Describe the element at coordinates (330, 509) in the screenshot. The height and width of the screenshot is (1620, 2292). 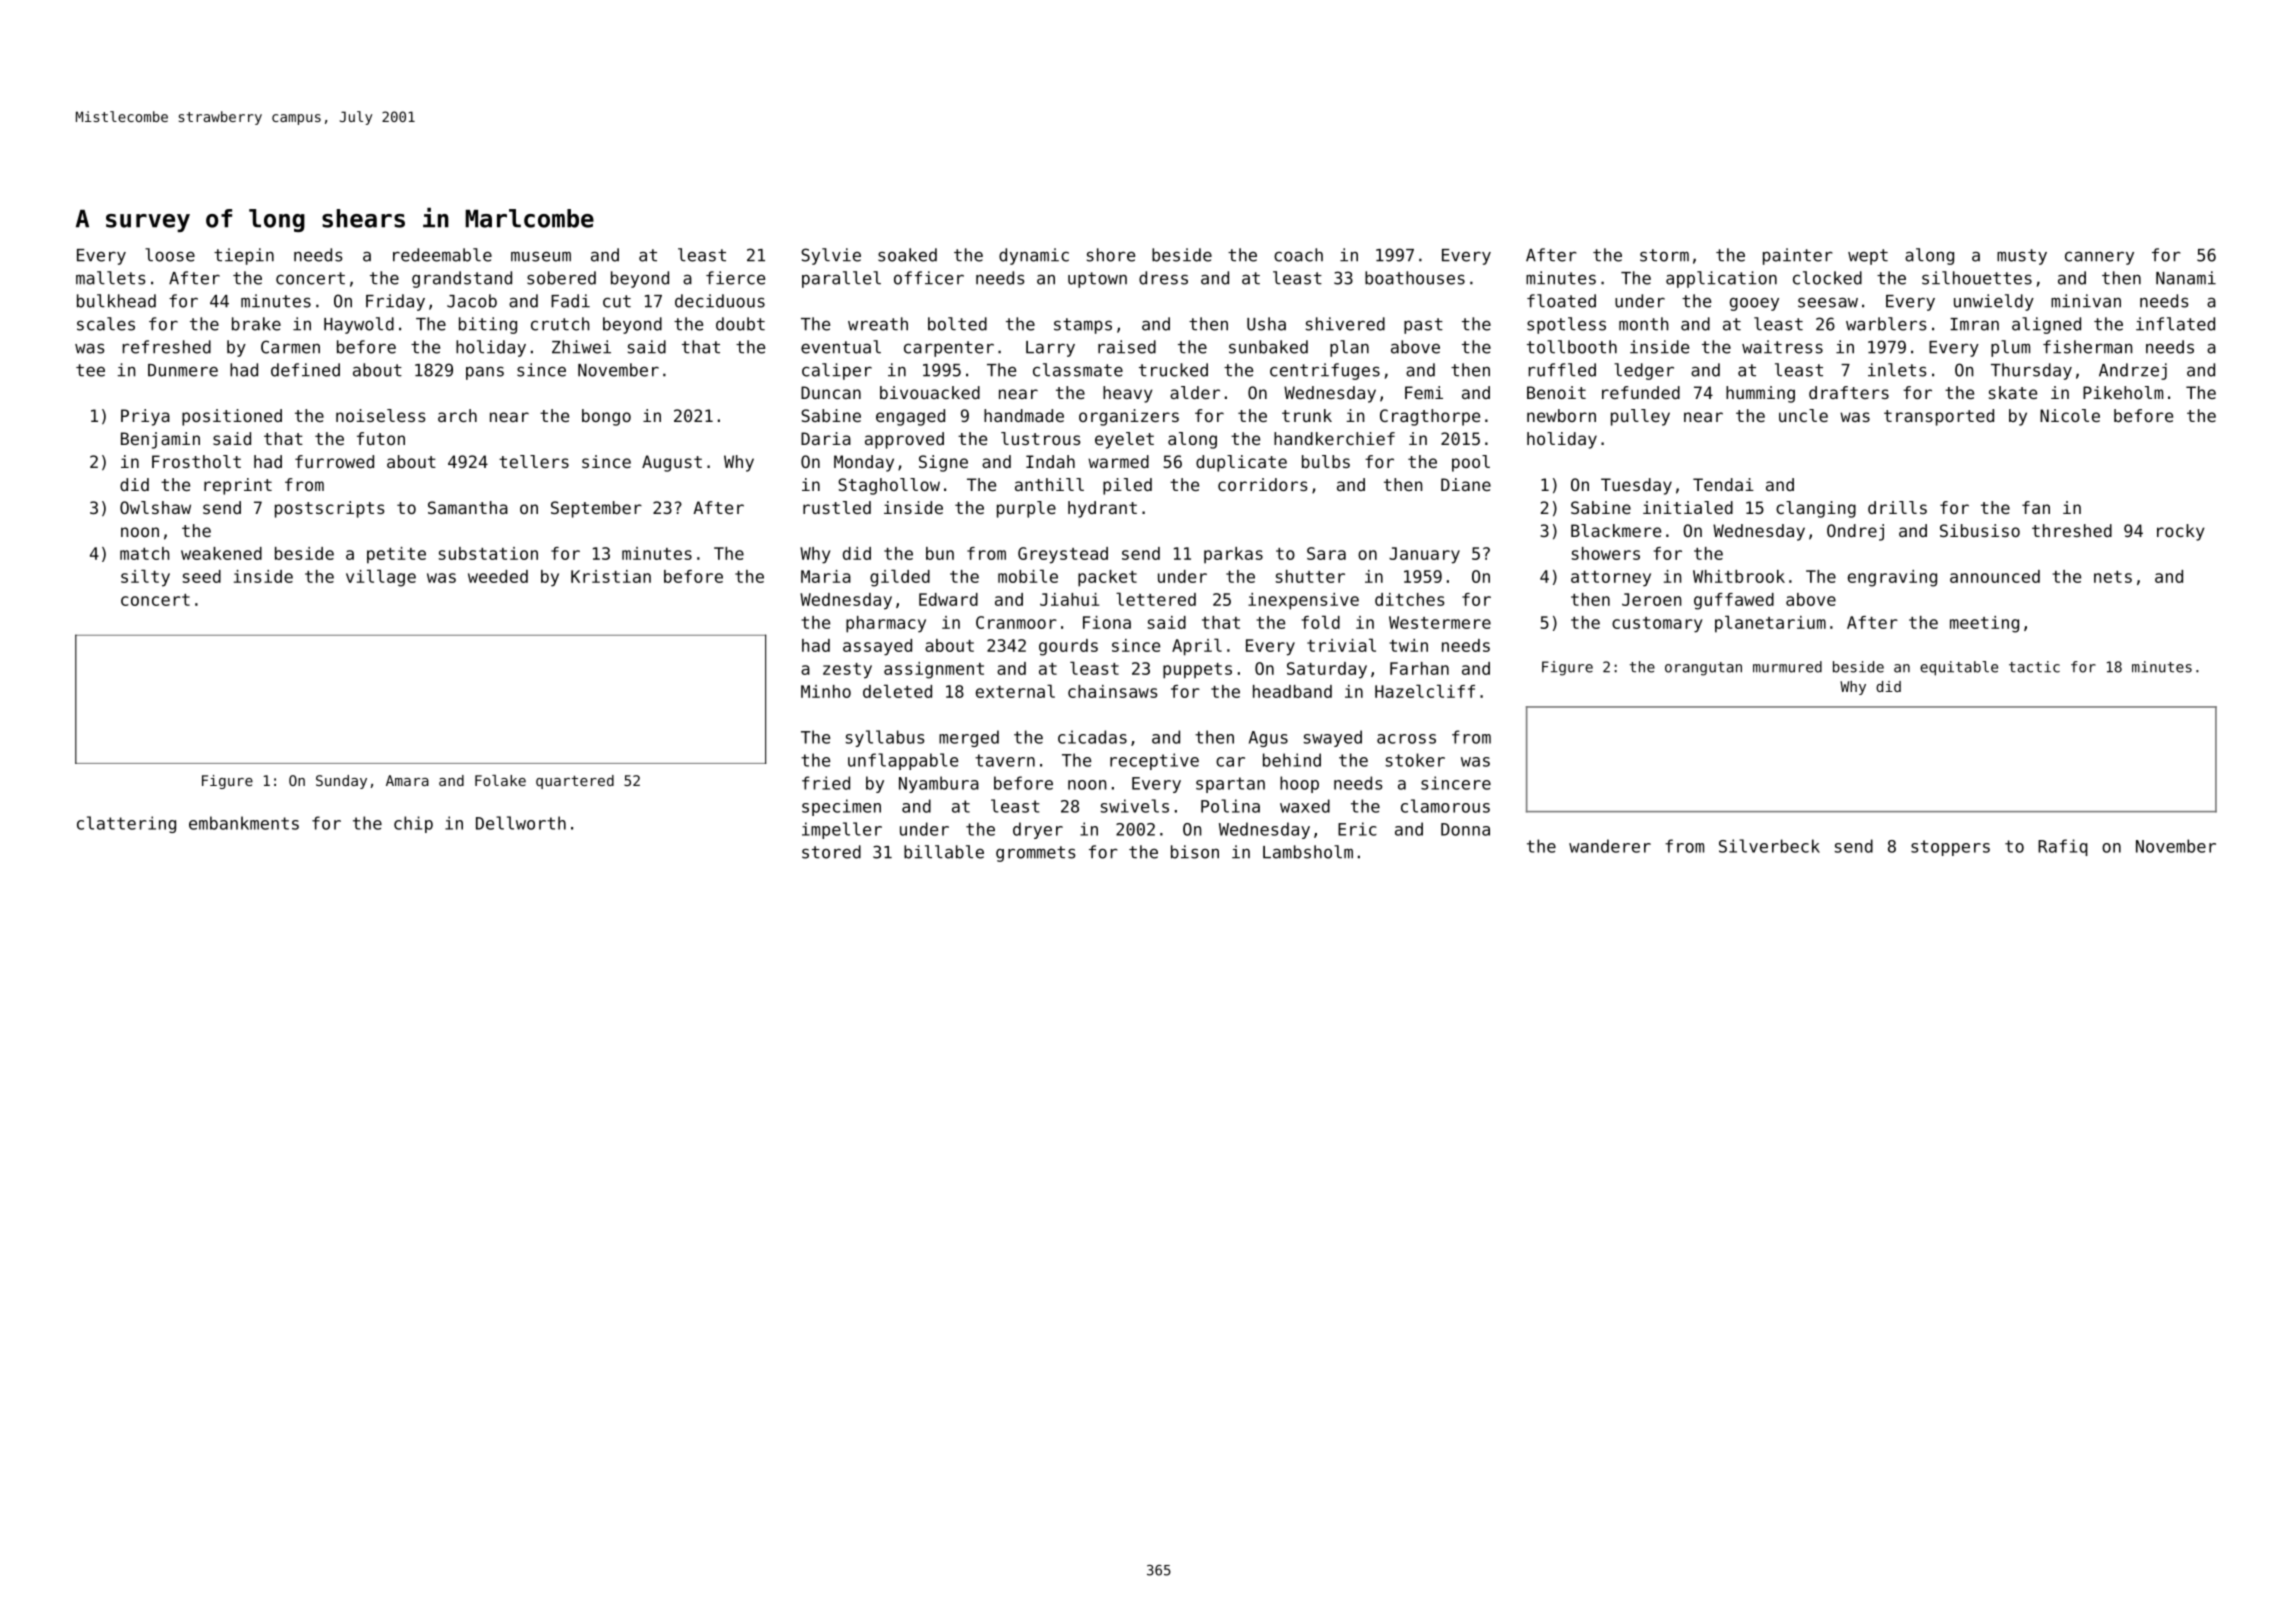
I see `postscripts` at that location.
